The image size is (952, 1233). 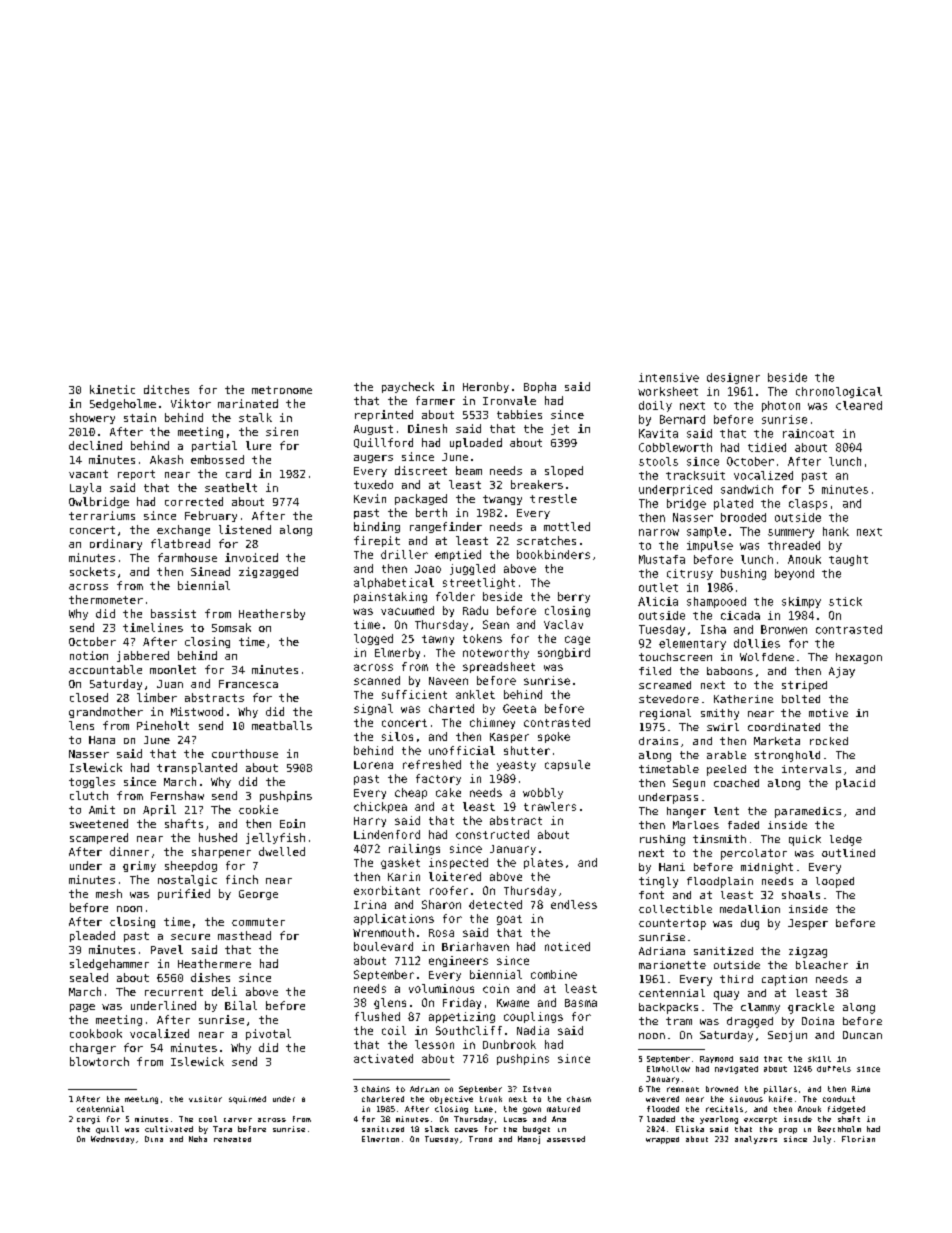 I want to click on trestle, so click(x=553, y=498).
